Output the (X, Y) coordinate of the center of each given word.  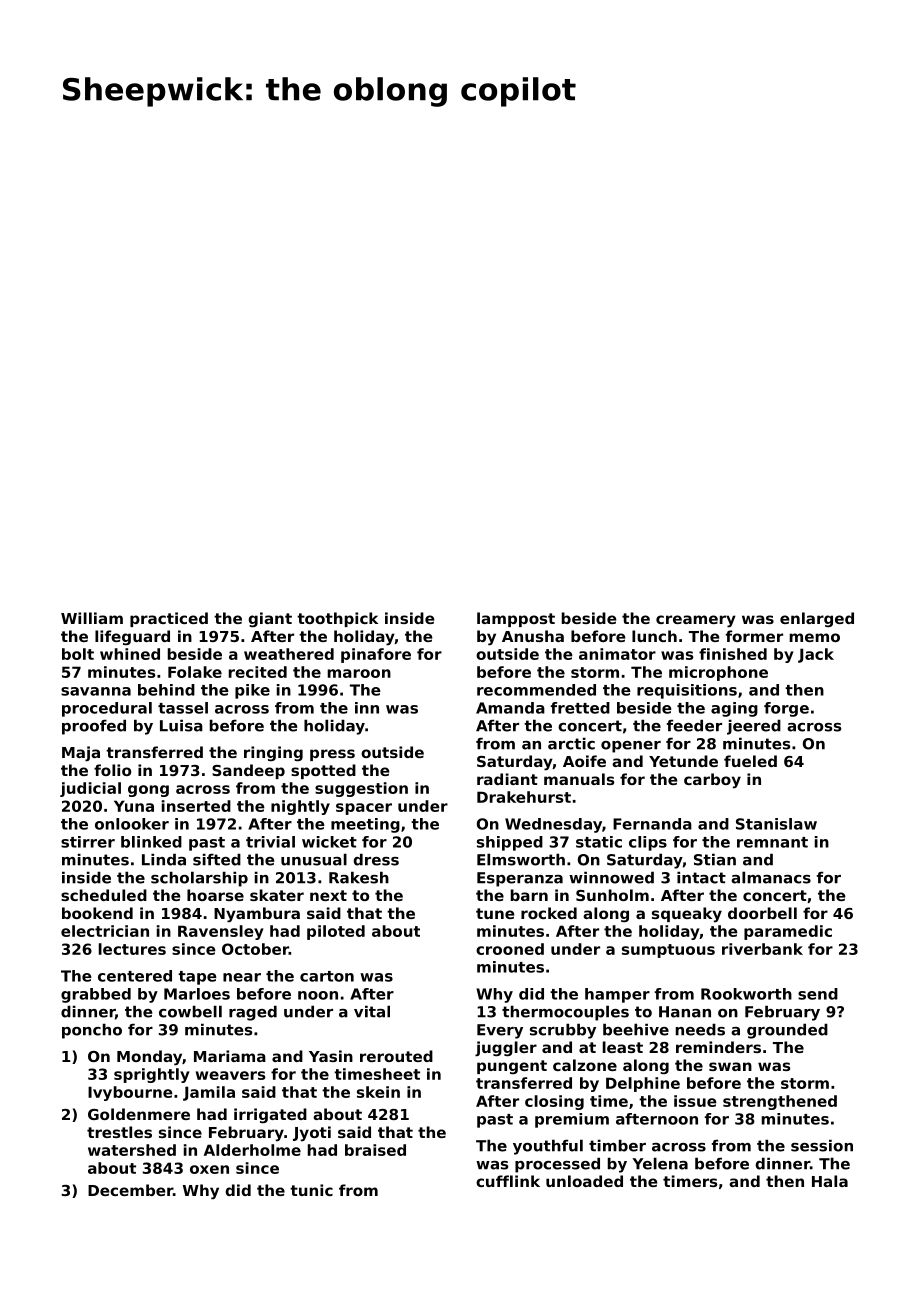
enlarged (817, 619)
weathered (289, 654)
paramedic (788, 932)
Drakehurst (524, 797)
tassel (183, 708)
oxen (209, 1169)
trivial (270, 842)
